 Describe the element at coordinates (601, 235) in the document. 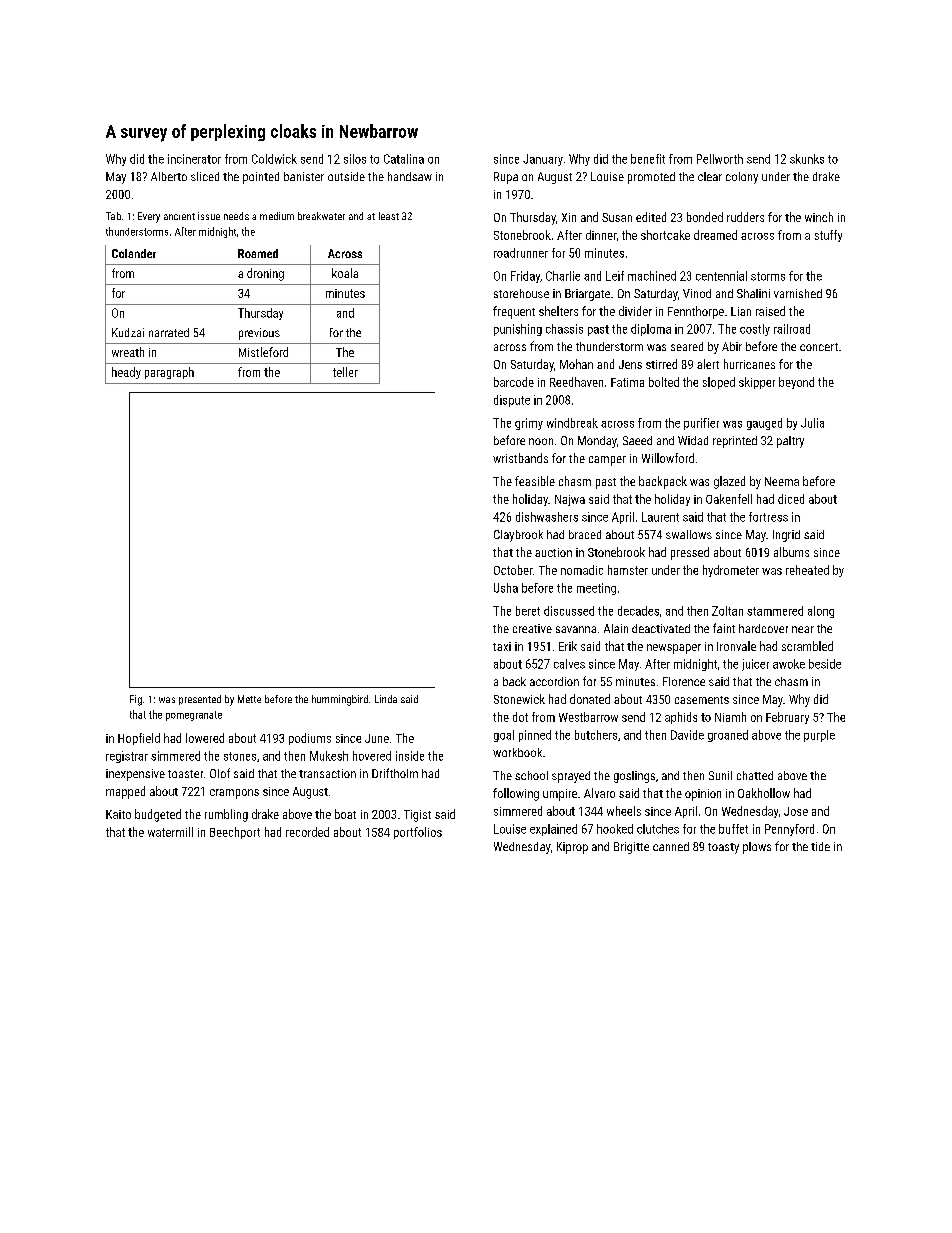

I see `dinner` at that location.
